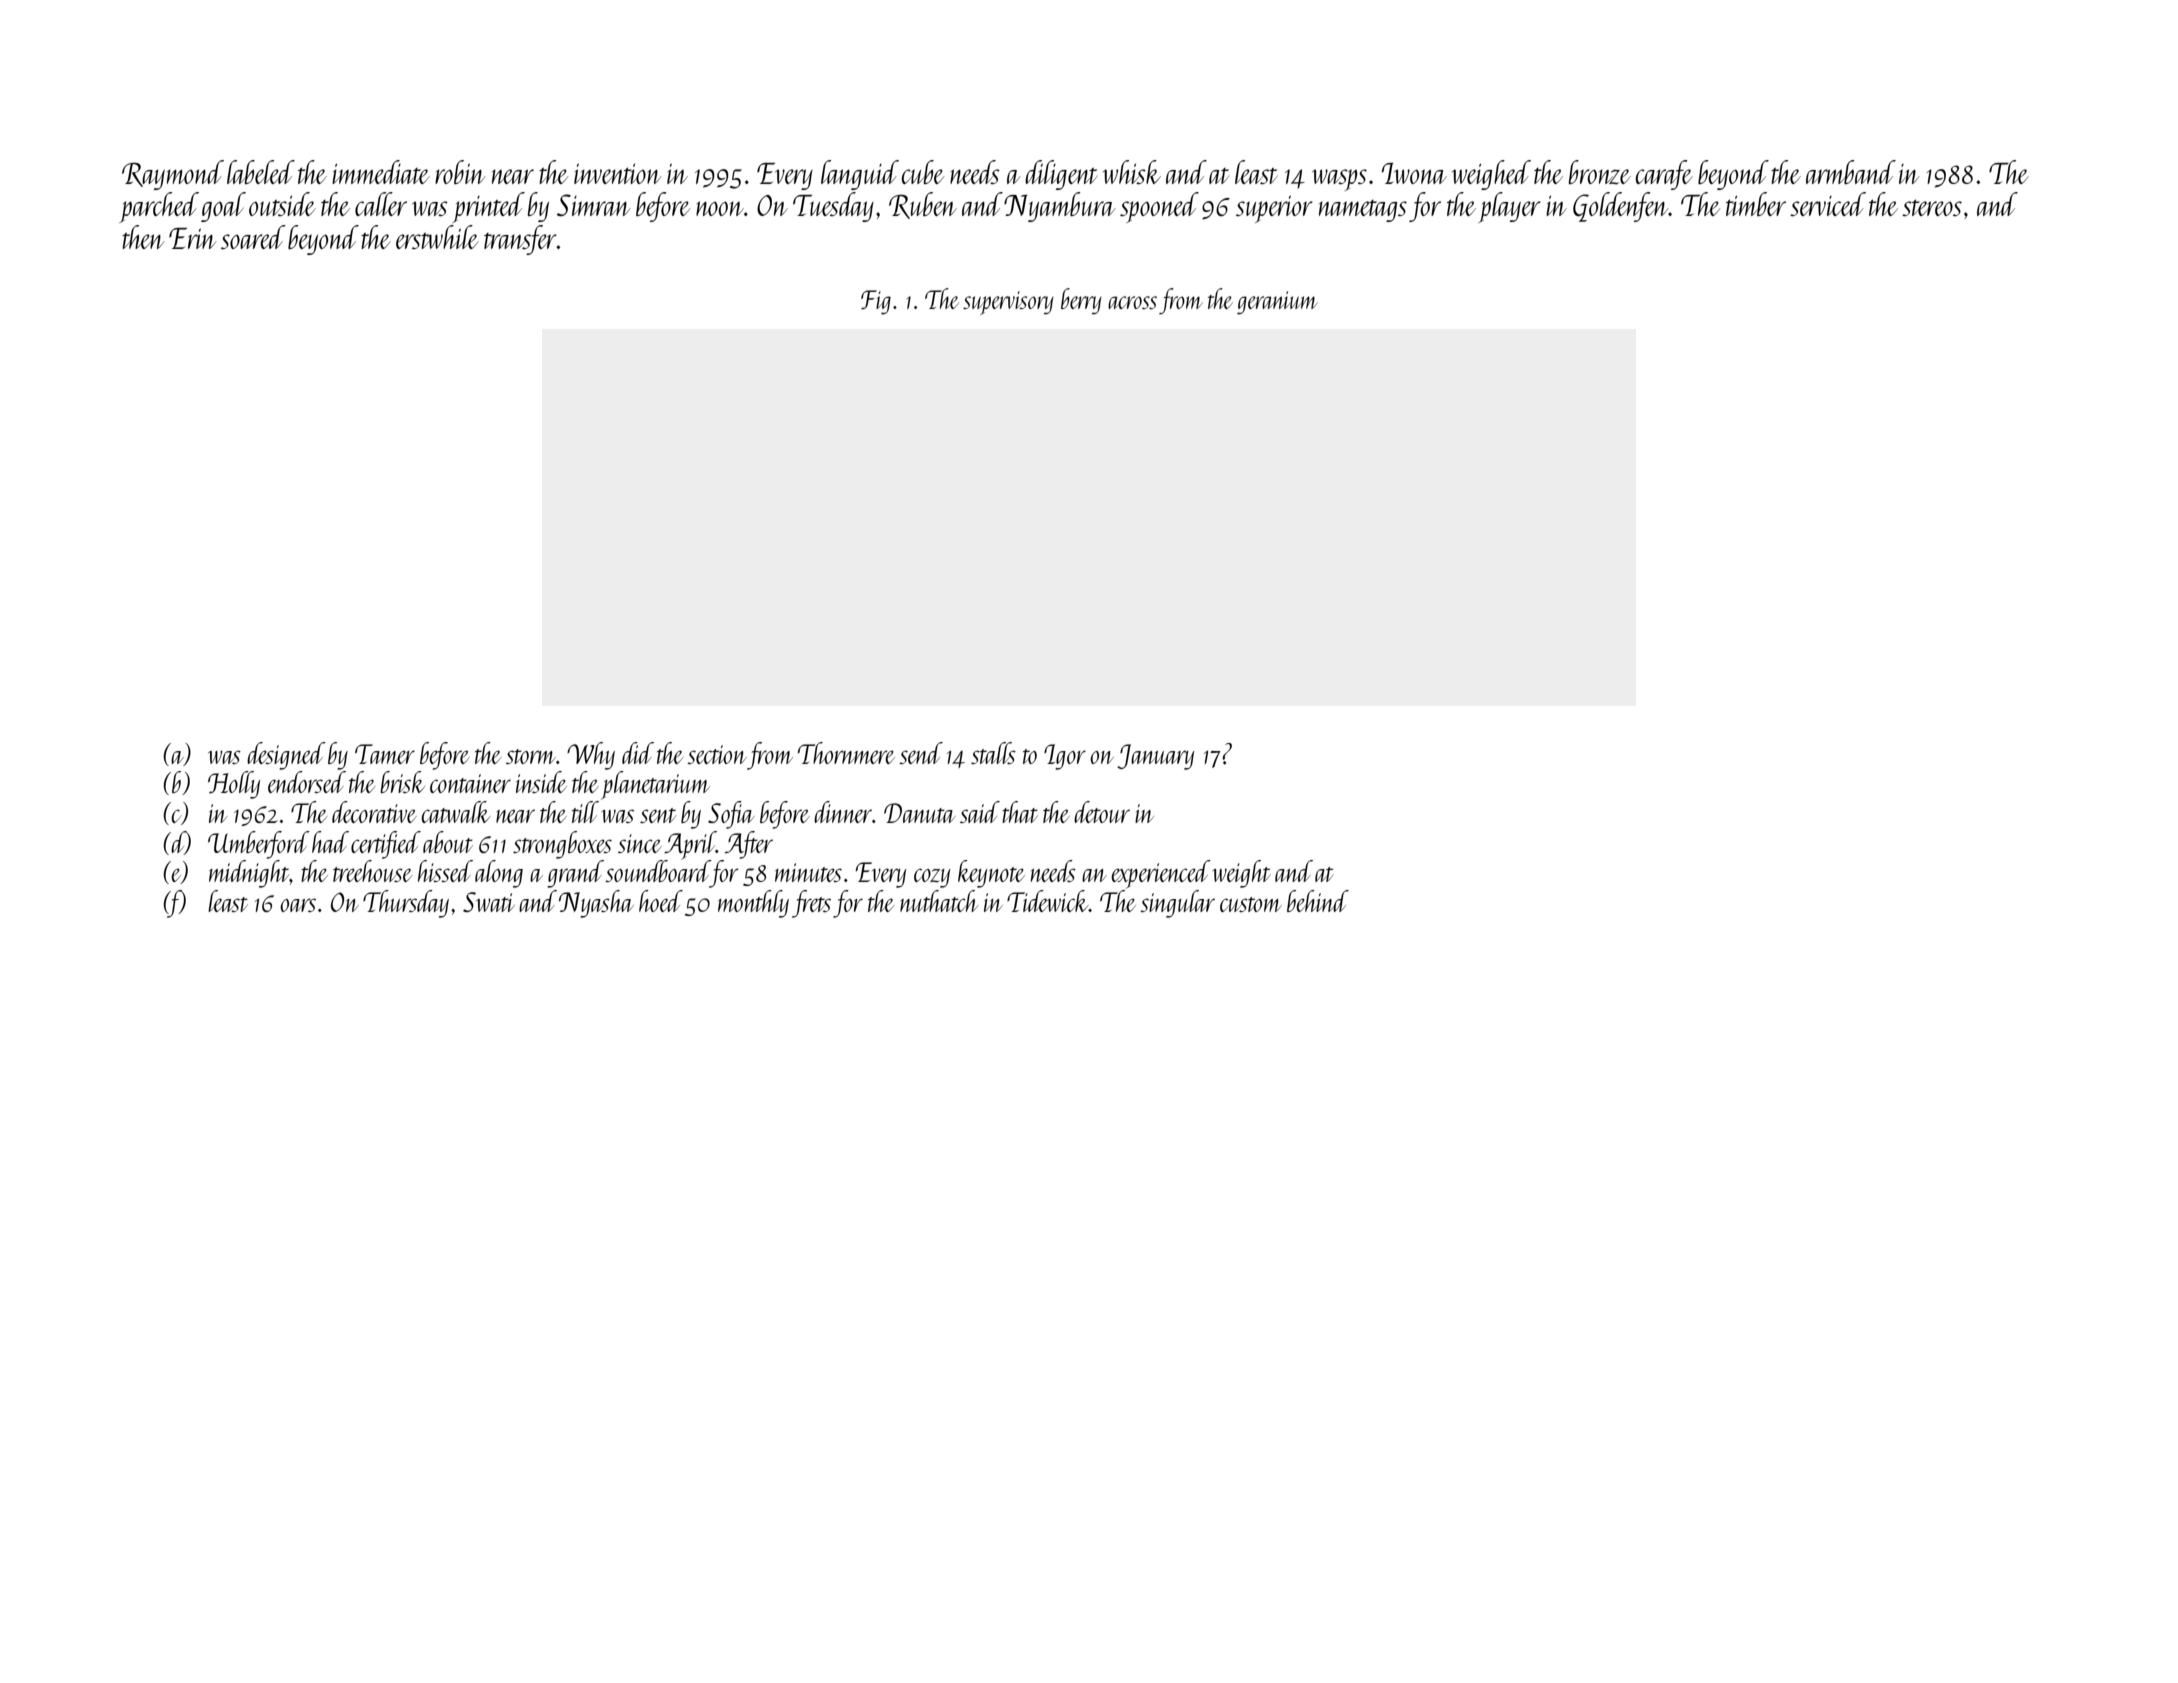  What do you see at coordinates (261, 172) in the document?
I see `labeled` at bounding box center [261, 172].
